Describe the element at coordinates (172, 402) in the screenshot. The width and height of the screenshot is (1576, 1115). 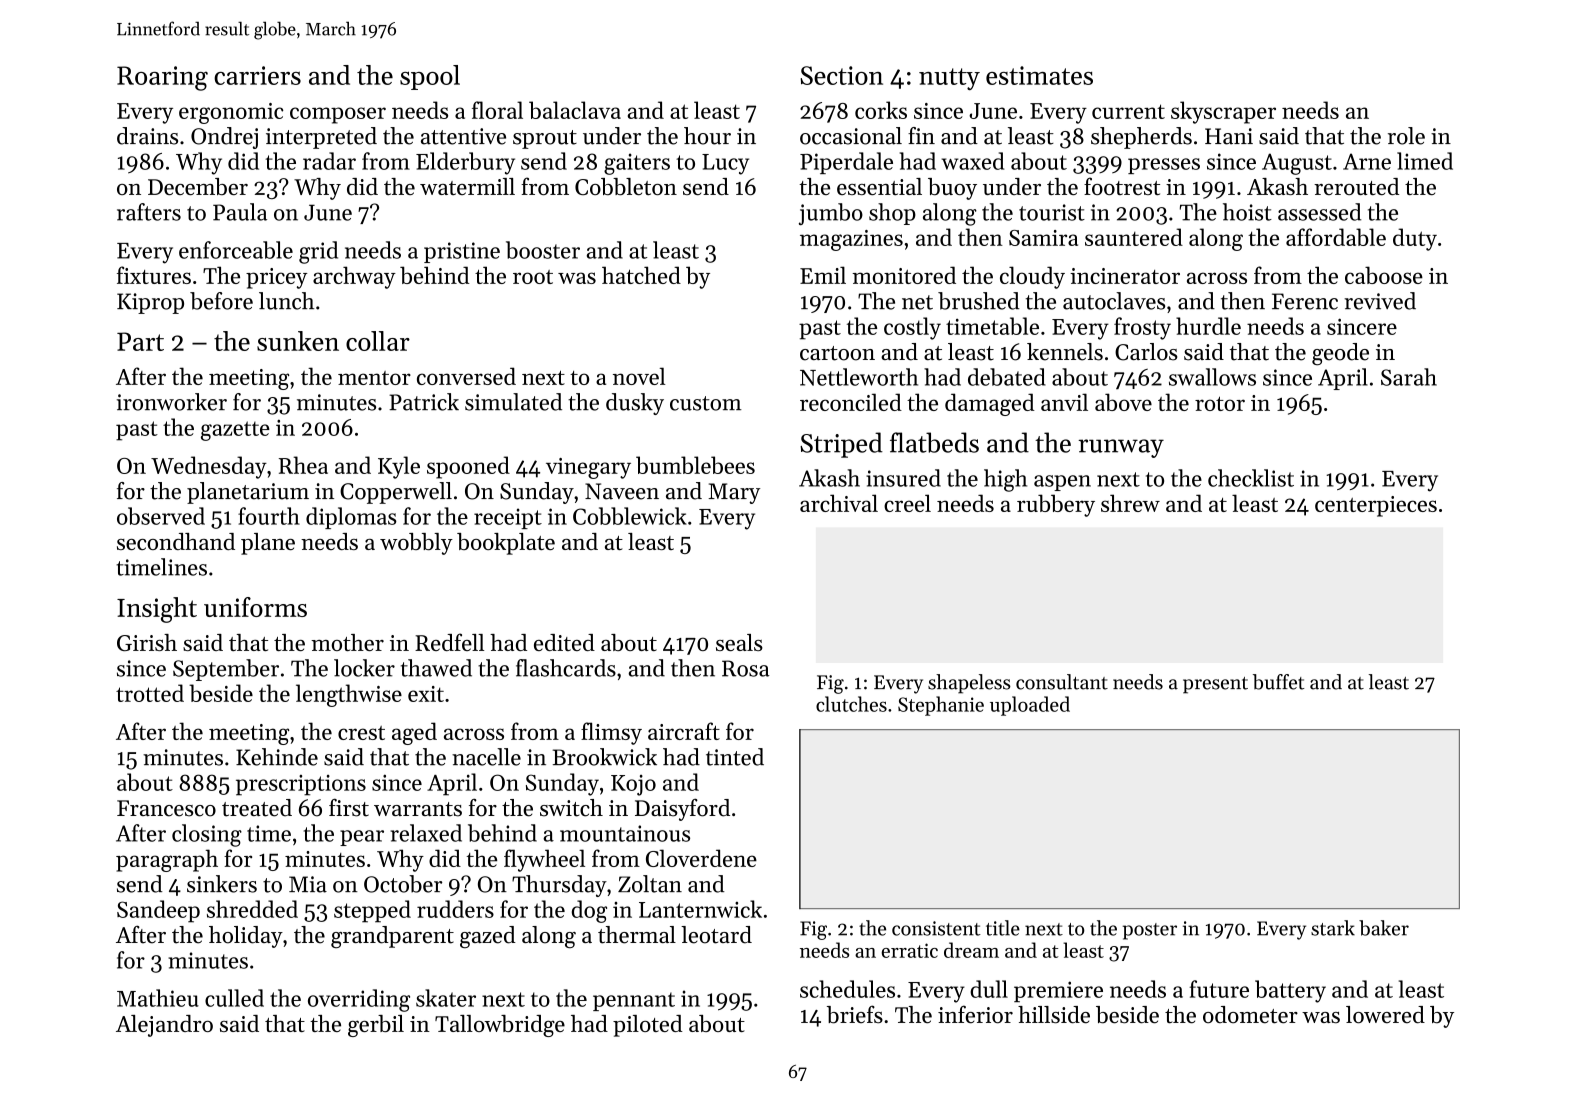
I see `ironworker` at that location.
